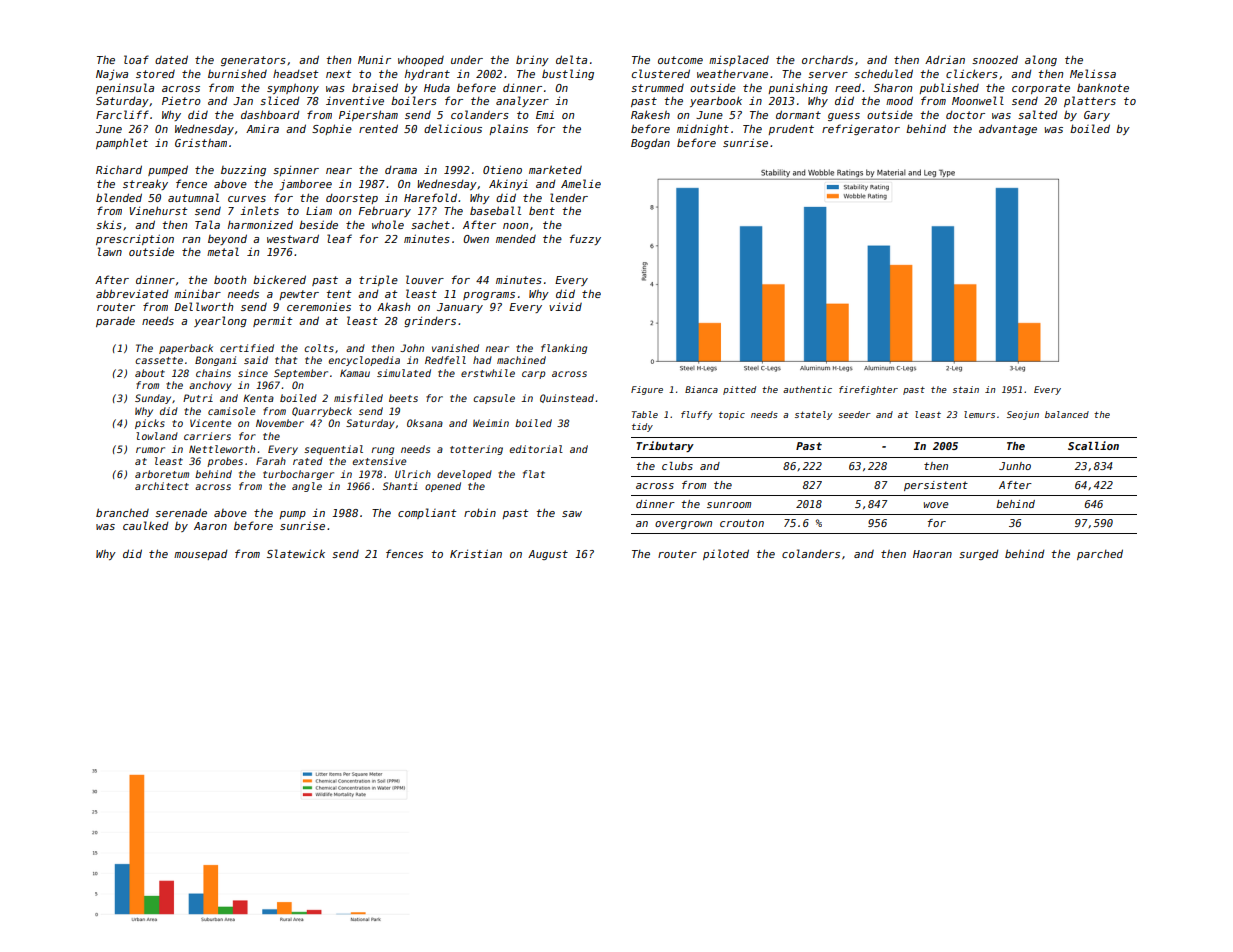  What do you see at coordinates (966, 389) in the image?
I see `stain` at bounding box center [966, 389].
